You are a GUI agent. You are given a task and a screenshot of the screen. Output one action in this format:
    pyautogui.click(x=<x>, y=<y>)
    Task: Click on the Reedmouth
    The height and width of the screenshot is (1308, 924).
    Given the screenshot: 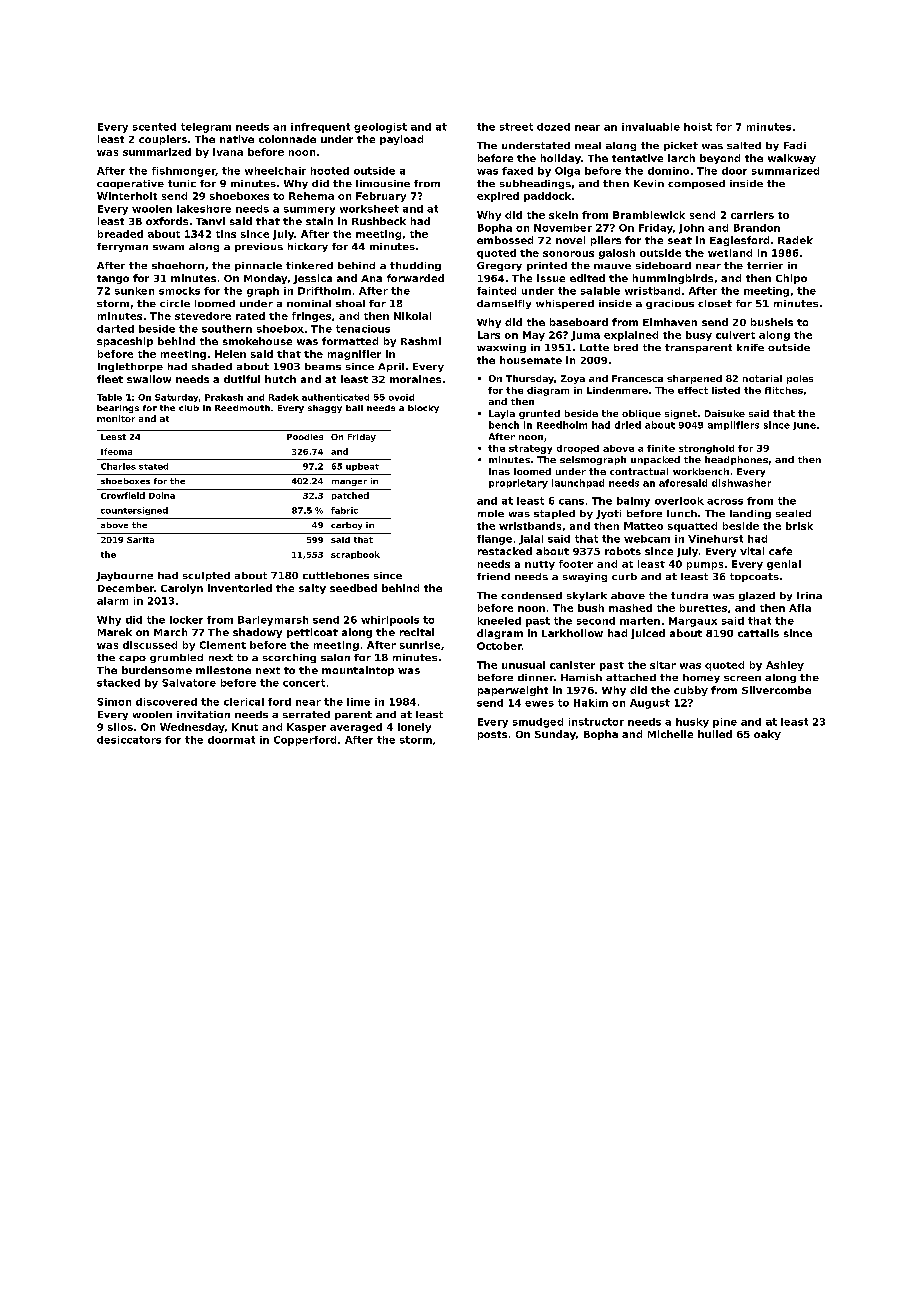 What is the action you would take?
    pyautogui.click(x=242, y=408)
